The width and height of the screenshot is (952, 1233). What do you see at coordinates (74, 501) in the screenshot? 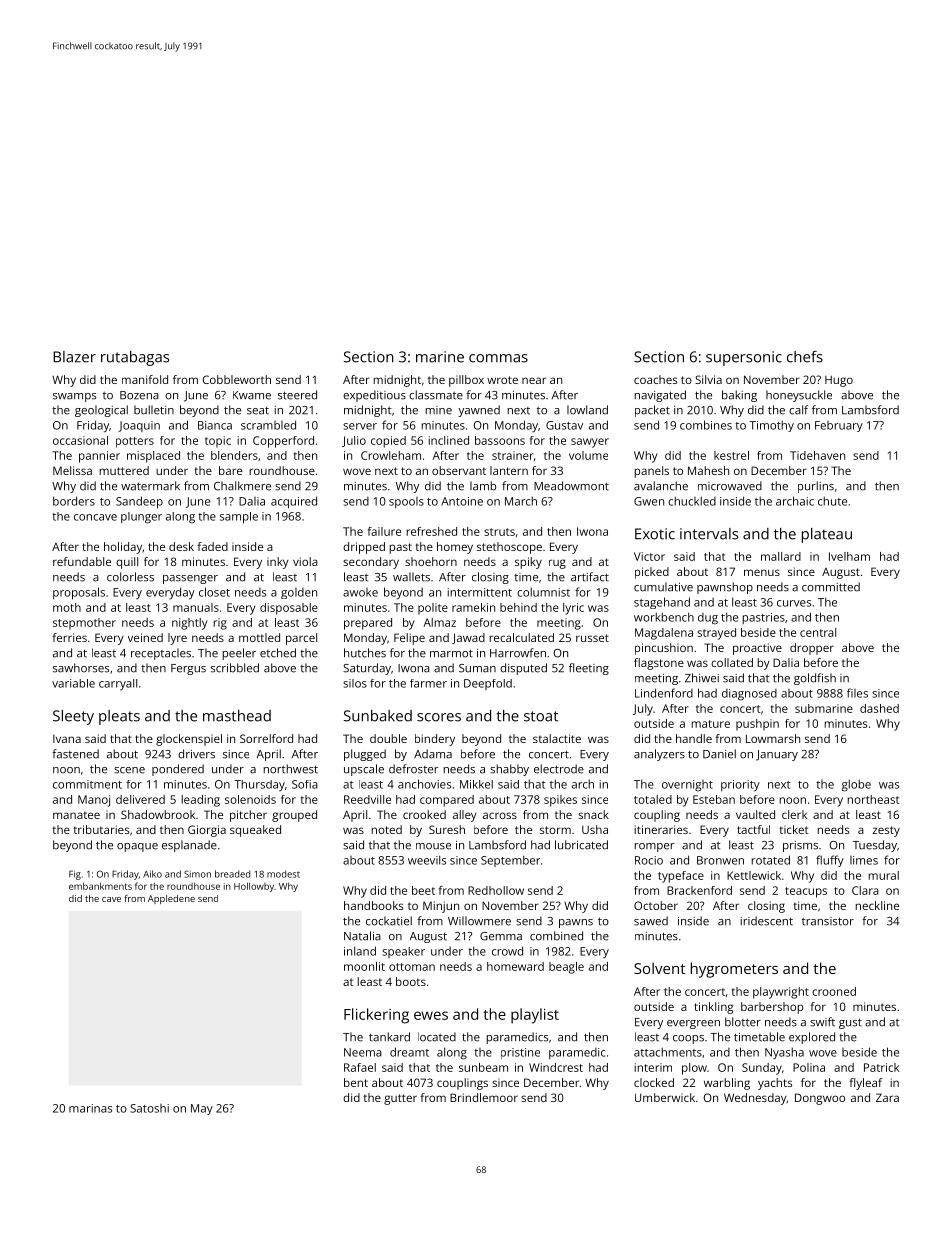
I see `borders` at bounding box center [74, 501].
